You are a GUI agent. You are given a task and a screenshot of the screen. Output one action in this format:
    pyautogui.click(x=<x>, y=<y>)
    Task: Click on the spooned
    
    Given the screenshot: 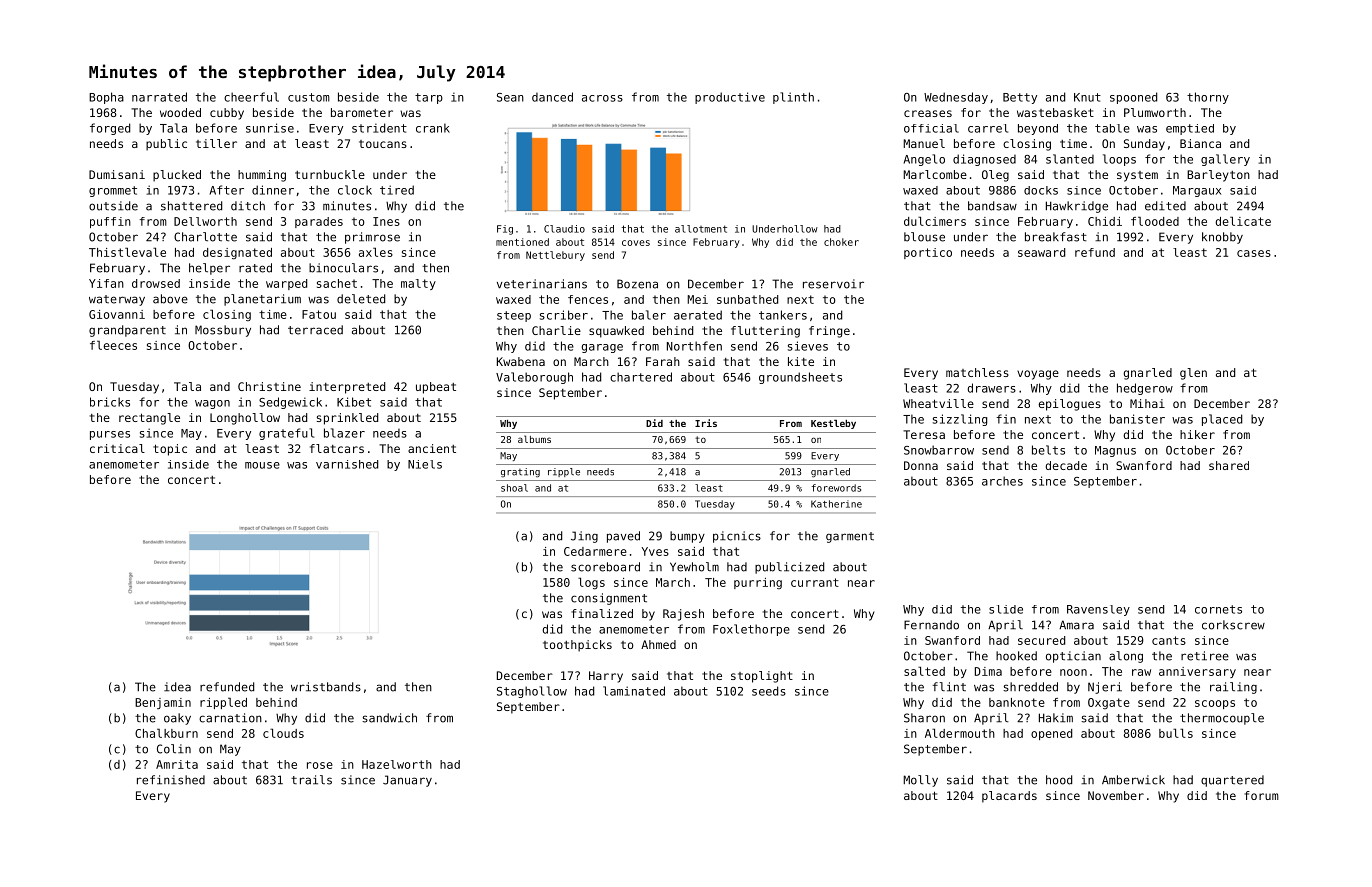 What is the action you would take?
    pyautogui.click(x=1133, y=98)
